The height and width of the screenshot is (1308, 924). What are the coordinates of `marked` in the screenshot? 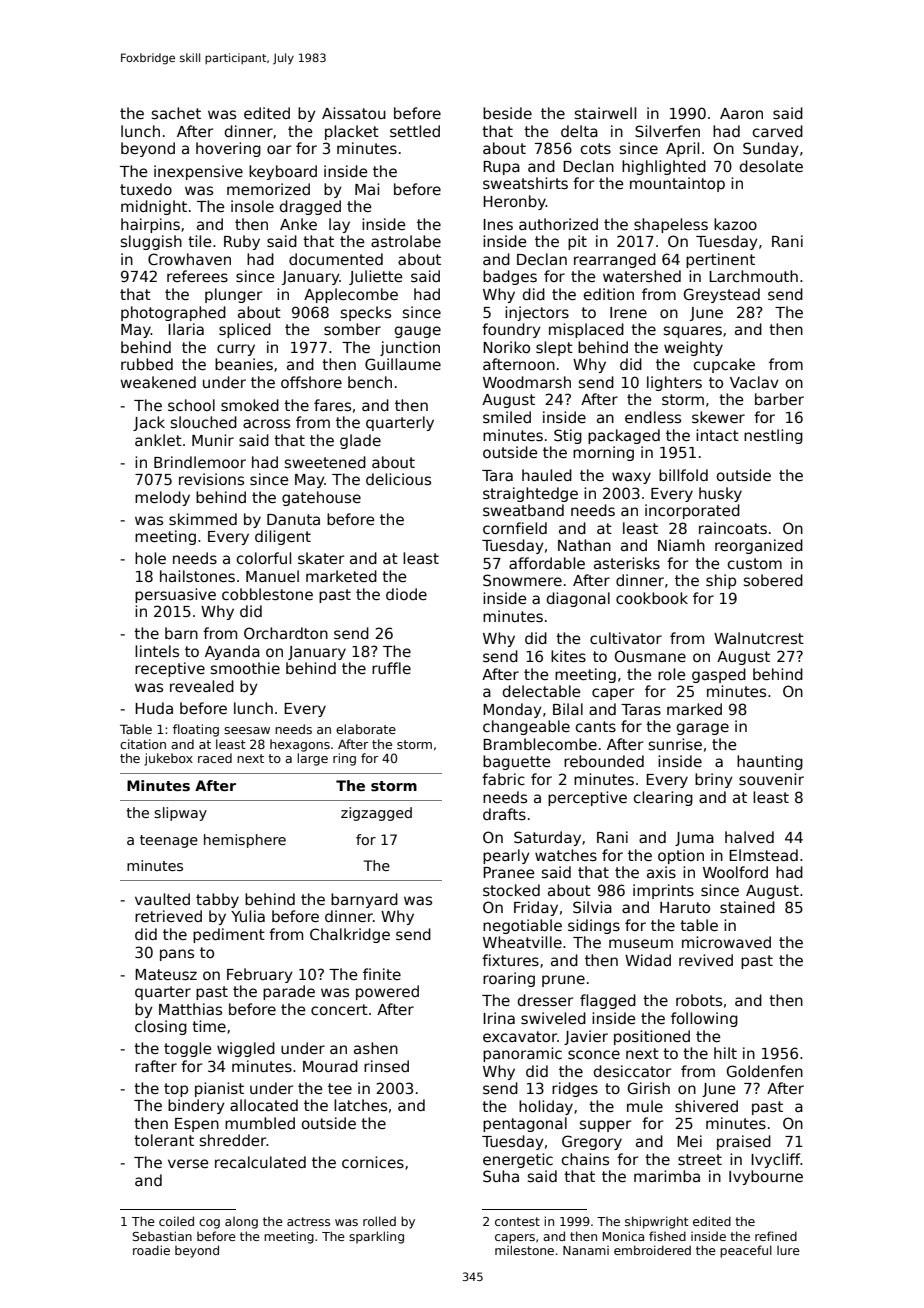 It's located at (694, 709).
